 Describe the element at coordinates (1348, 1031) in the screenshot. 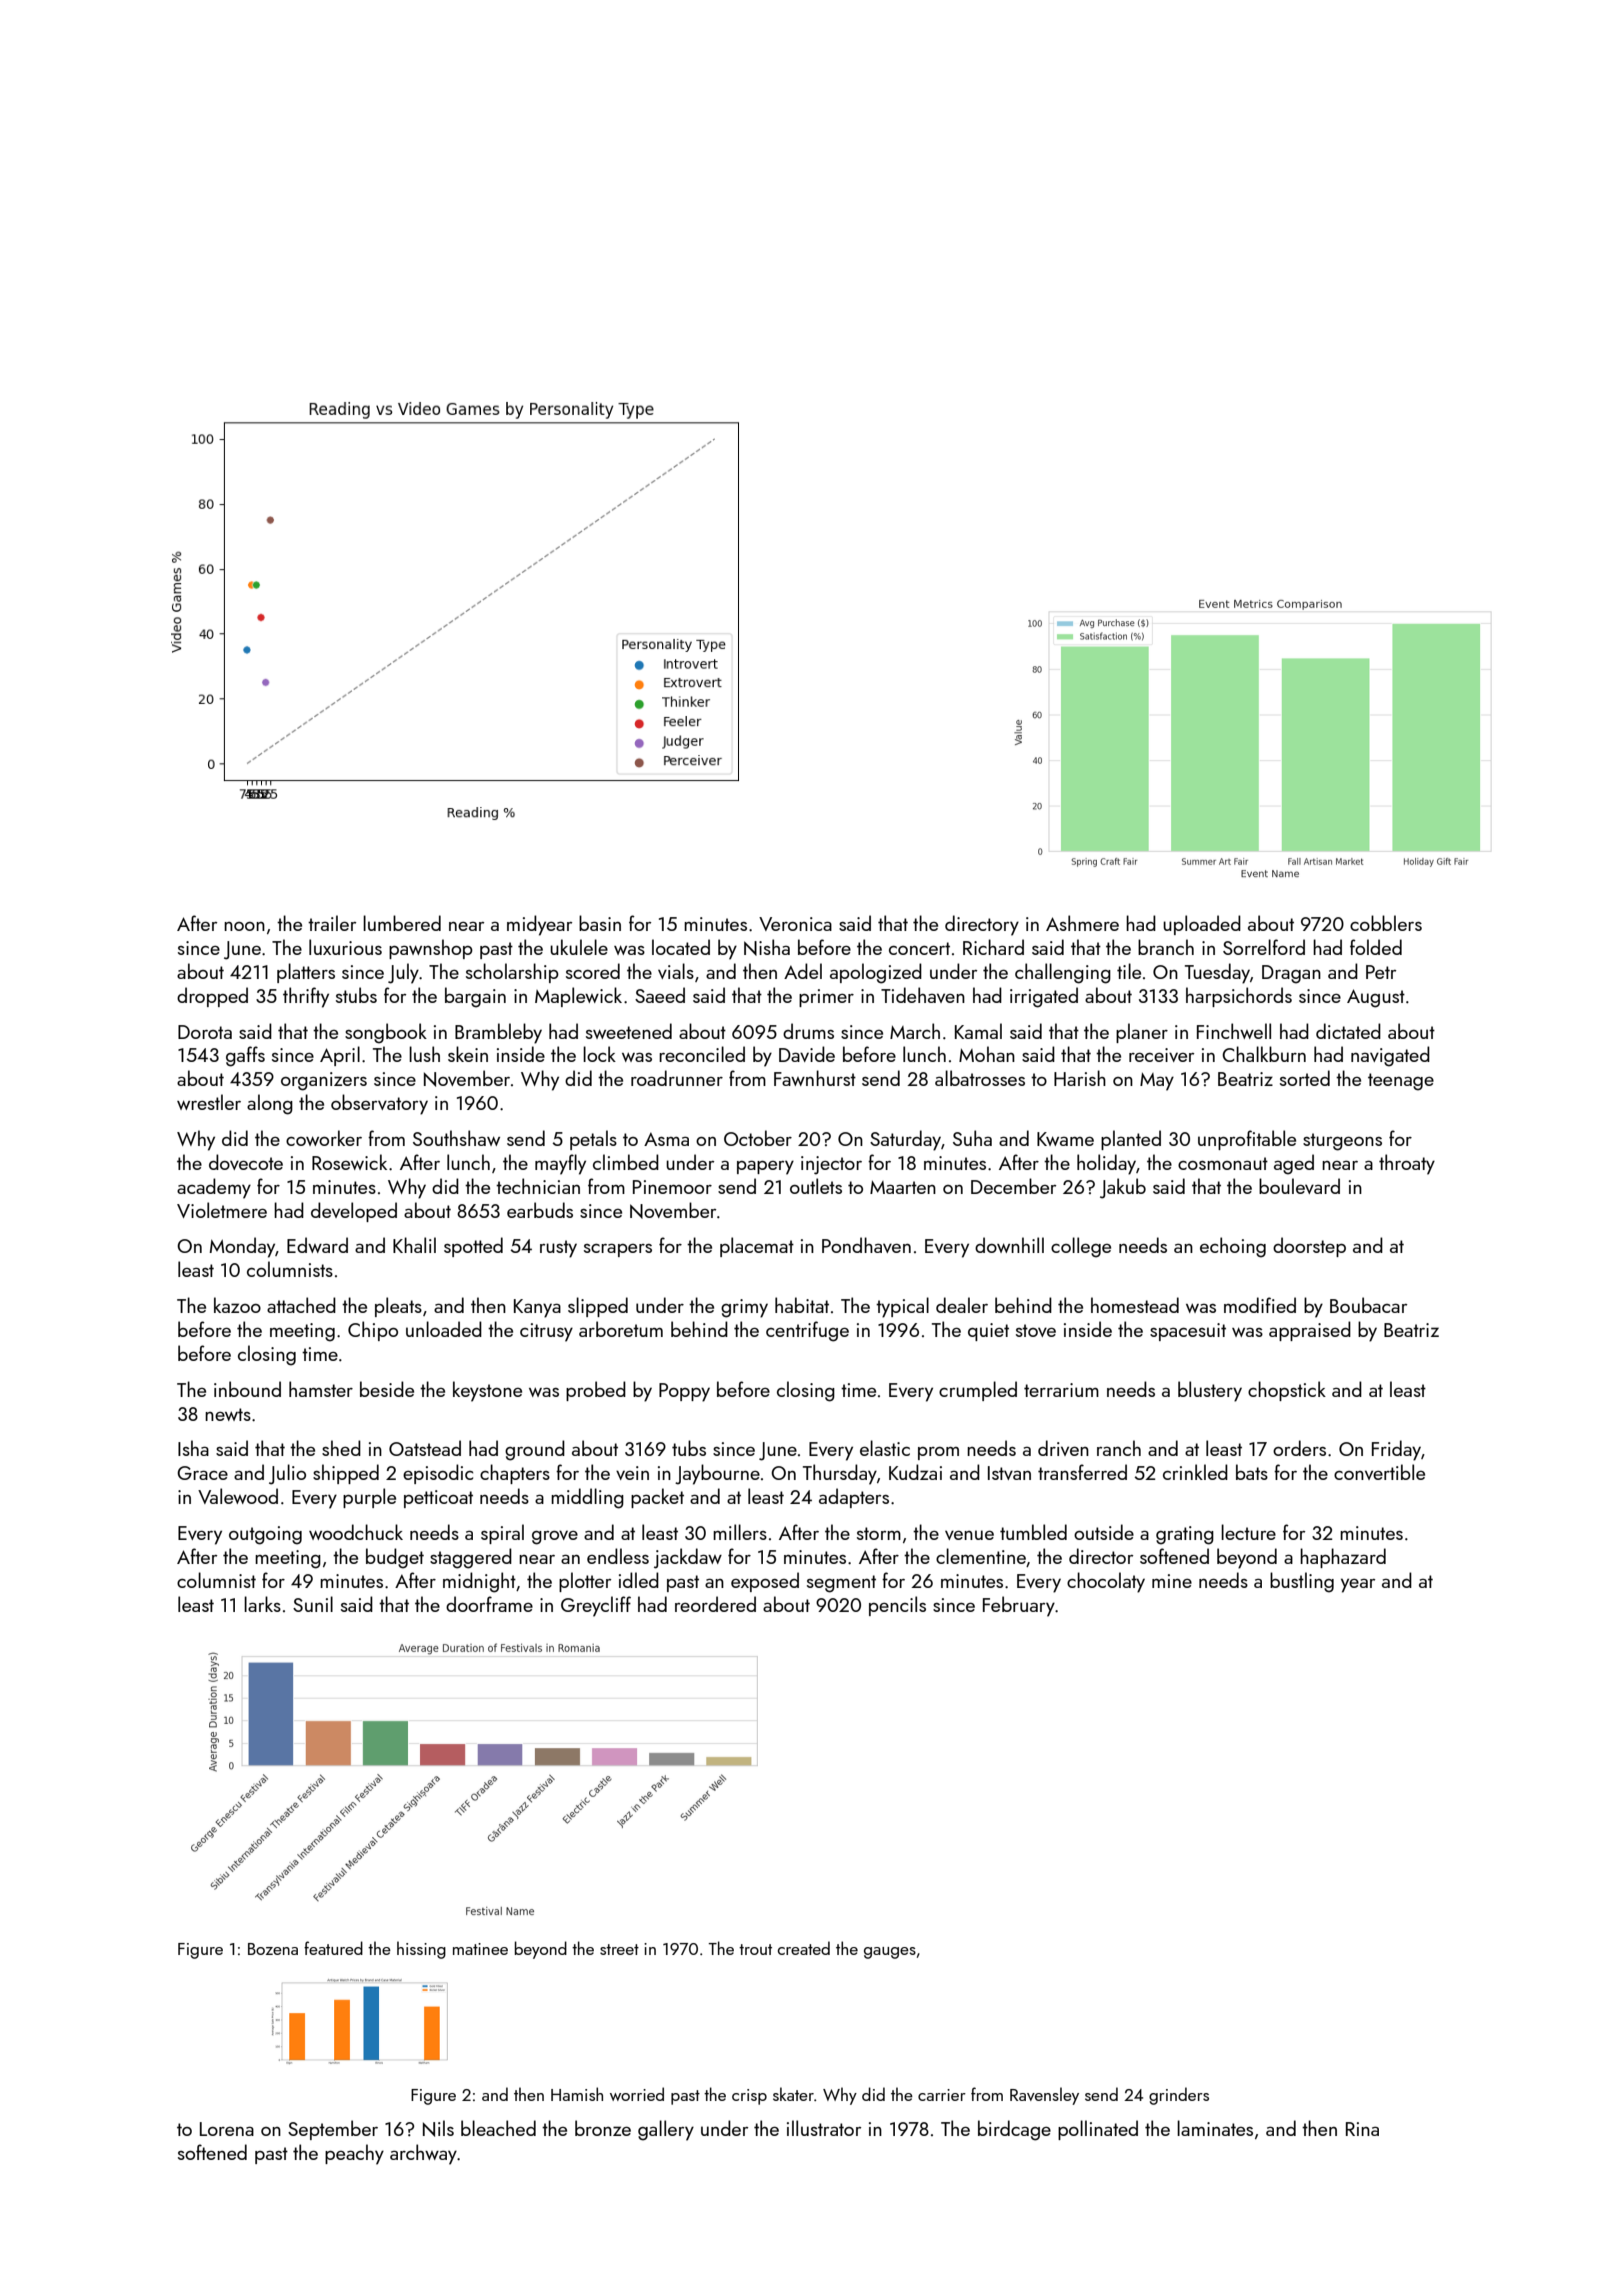

I see `dictated` at that location.
